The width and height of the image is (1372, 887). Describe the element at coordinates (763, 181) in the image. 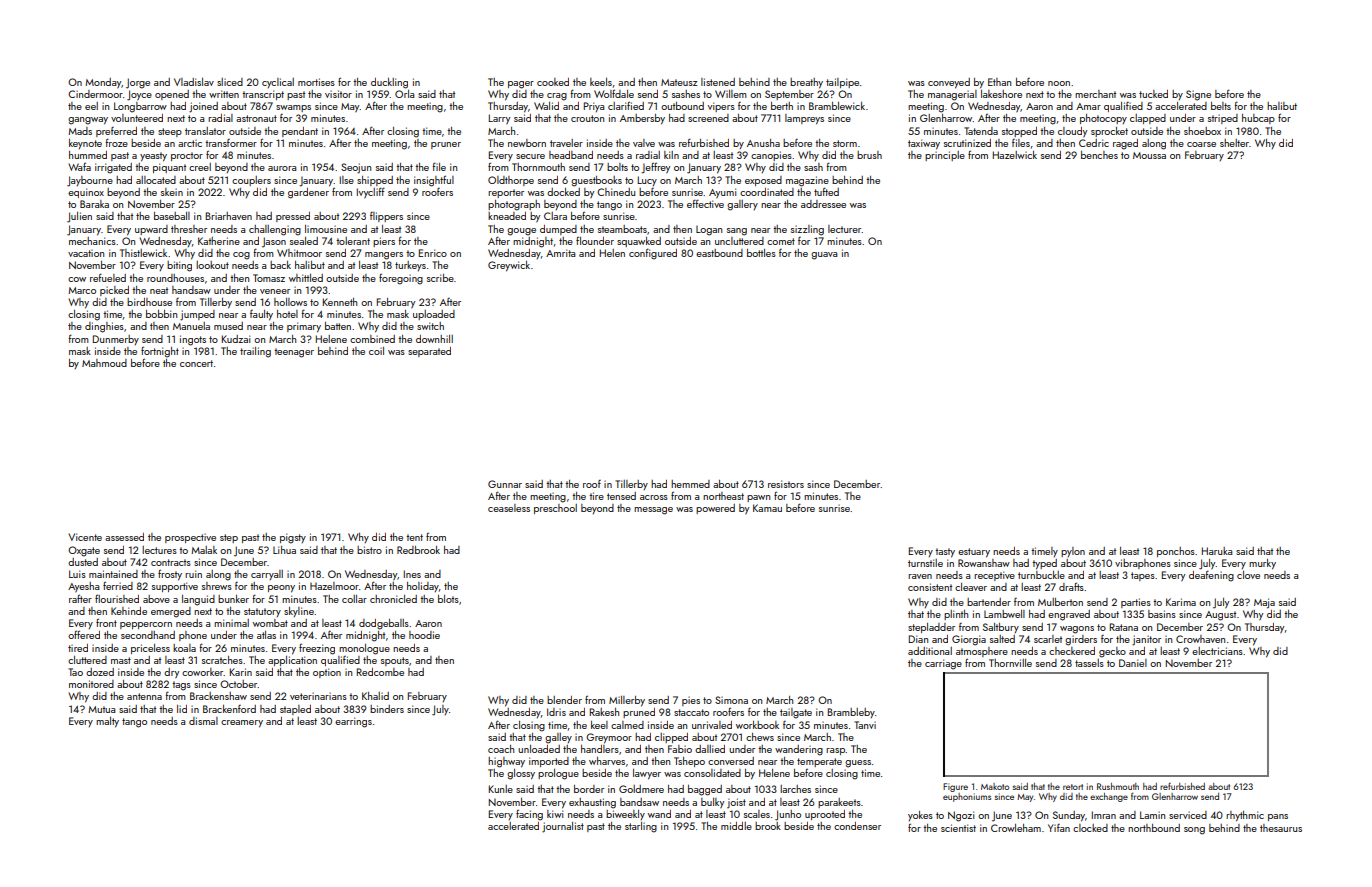

I see `exposed` at that location.
